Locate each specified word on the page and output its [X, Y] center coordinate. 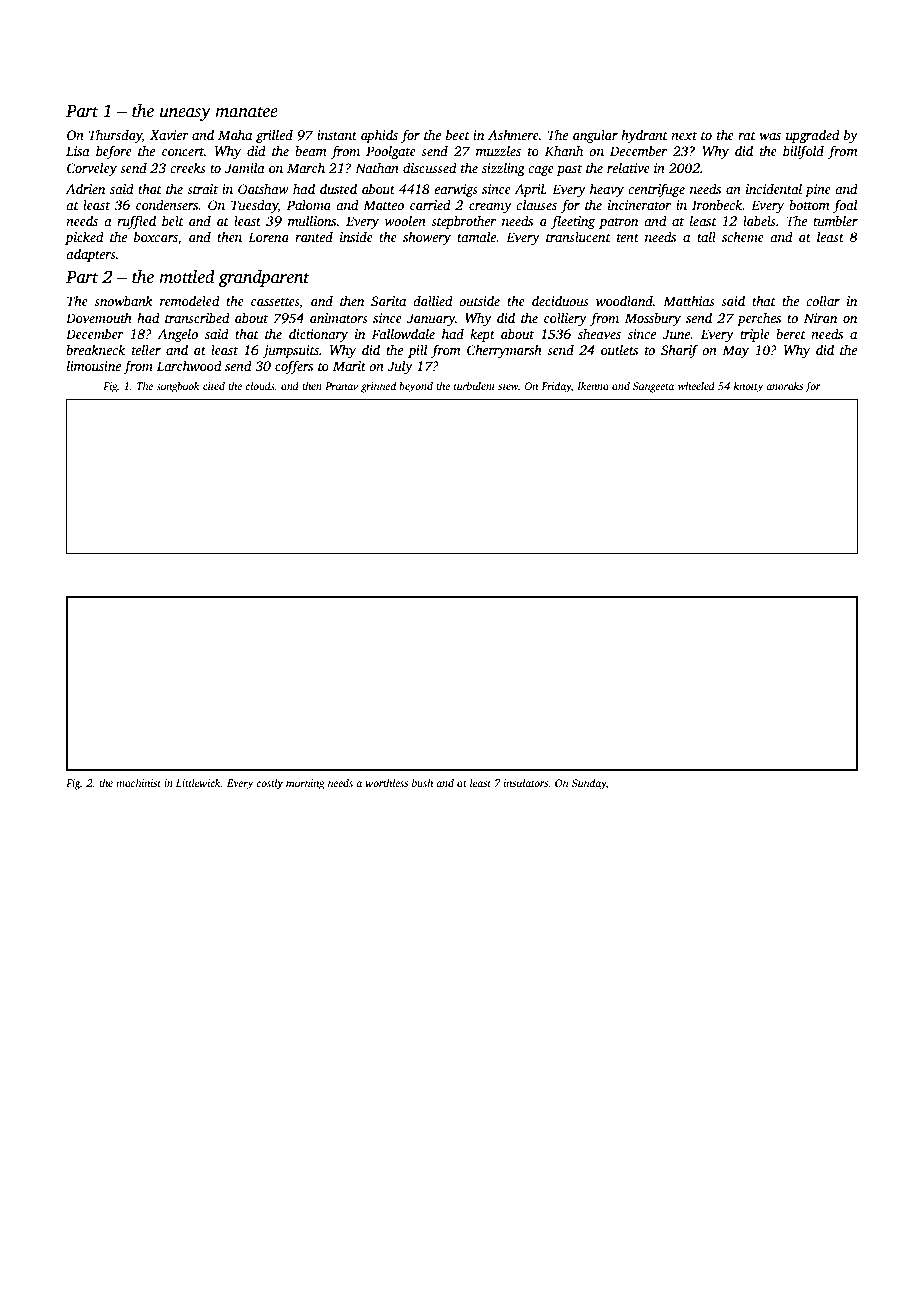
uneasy [185, 114]
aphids [379, 136]
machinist [138, 783]
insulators [526, 783]
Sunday [589, 784]
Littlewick [198, 783]
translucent [578, 236]
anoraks [784, 386]
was [770, 136]
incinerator [639, 205]
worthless [387, 783]
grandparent [264, 278]
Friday [556, 387]
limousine [94, 365]
